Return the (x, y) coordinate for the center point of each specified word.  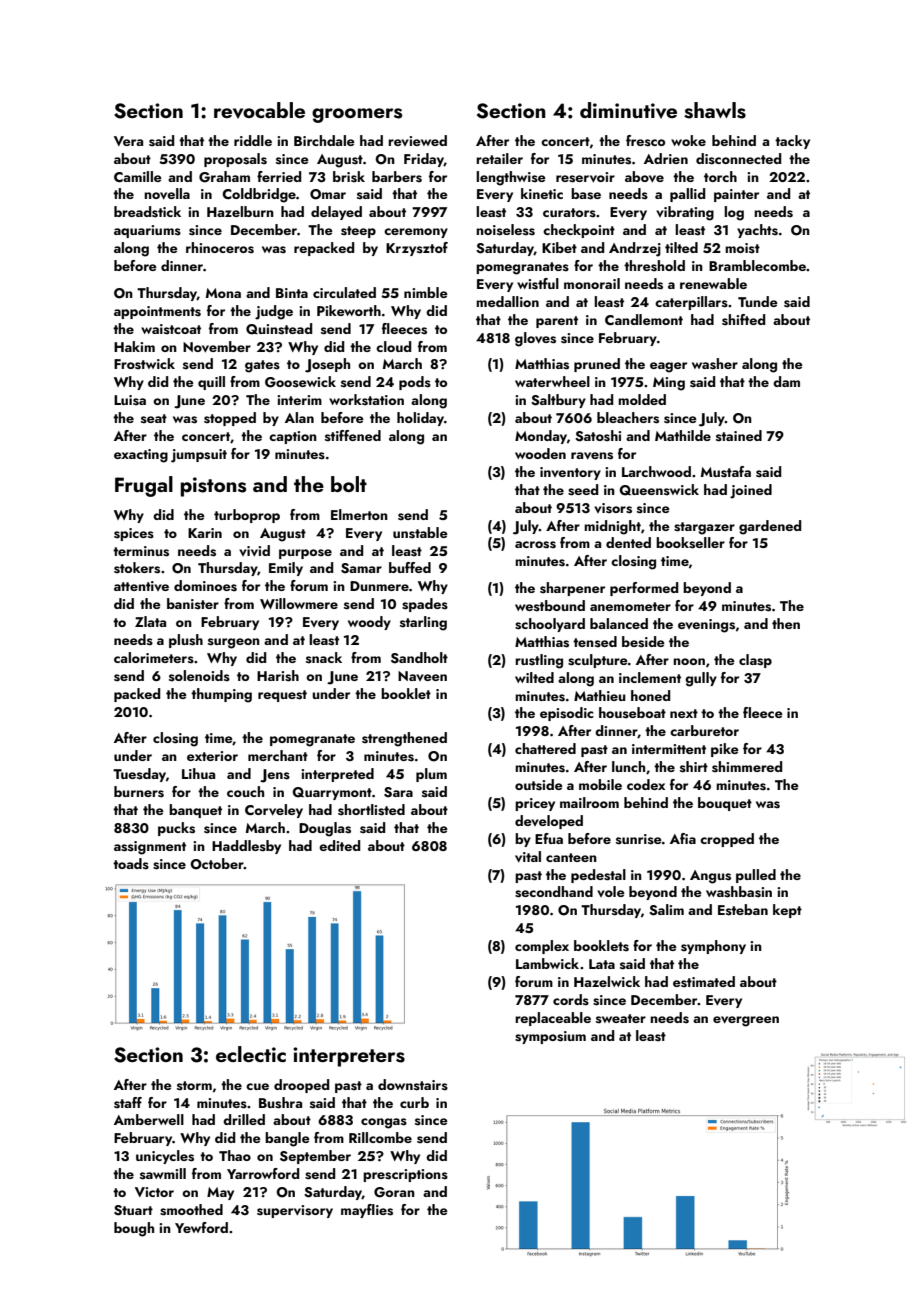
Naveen (422, 676)
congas (384, 1123)
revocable (259, 110)
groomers (357, 115)
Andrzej (635, 249)
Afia (683, 838)
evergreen (746, 1021)
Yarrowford (263, 1173)
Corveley (274, 811)
